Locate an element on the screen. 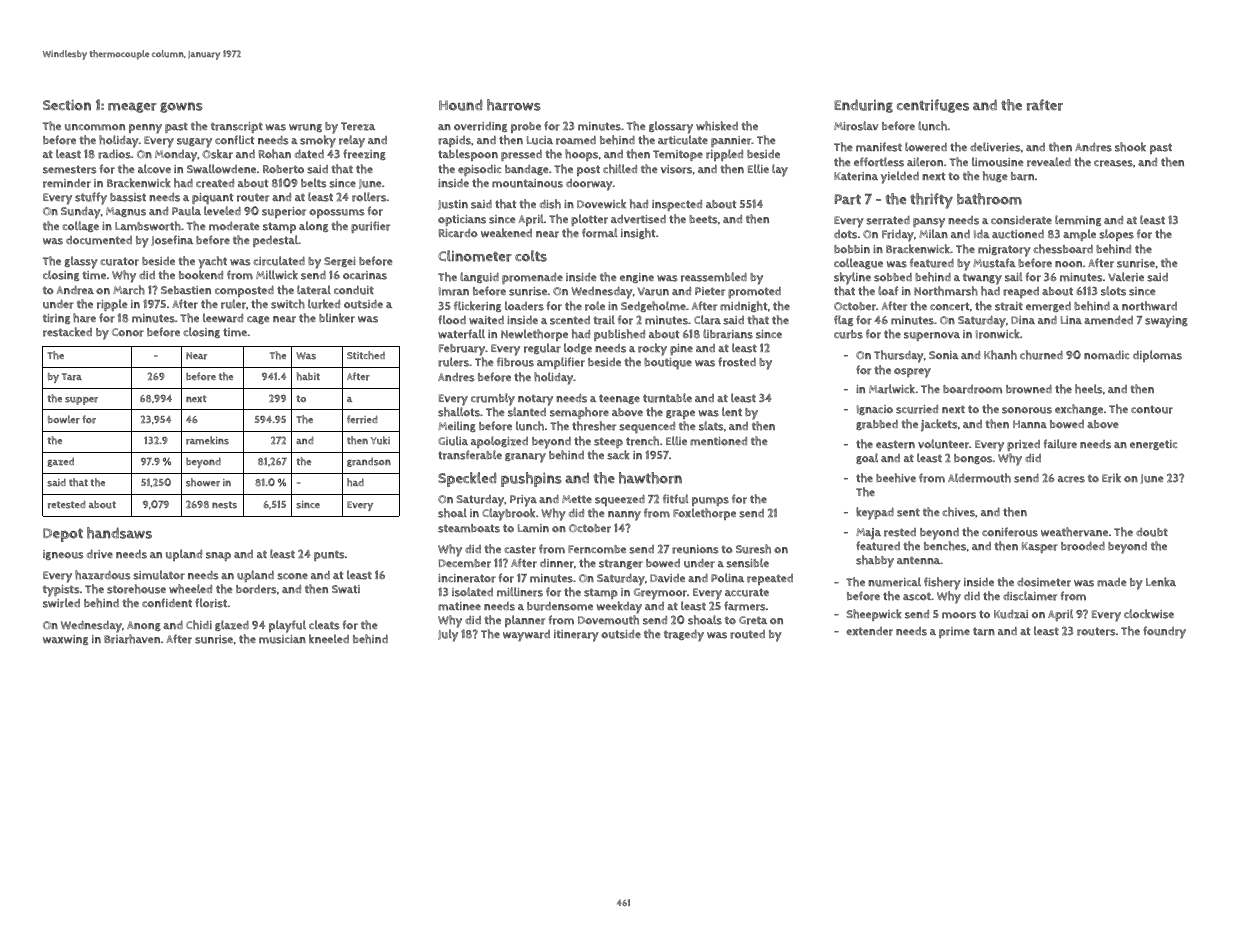  Tara is located at coordinates (72, 377).
